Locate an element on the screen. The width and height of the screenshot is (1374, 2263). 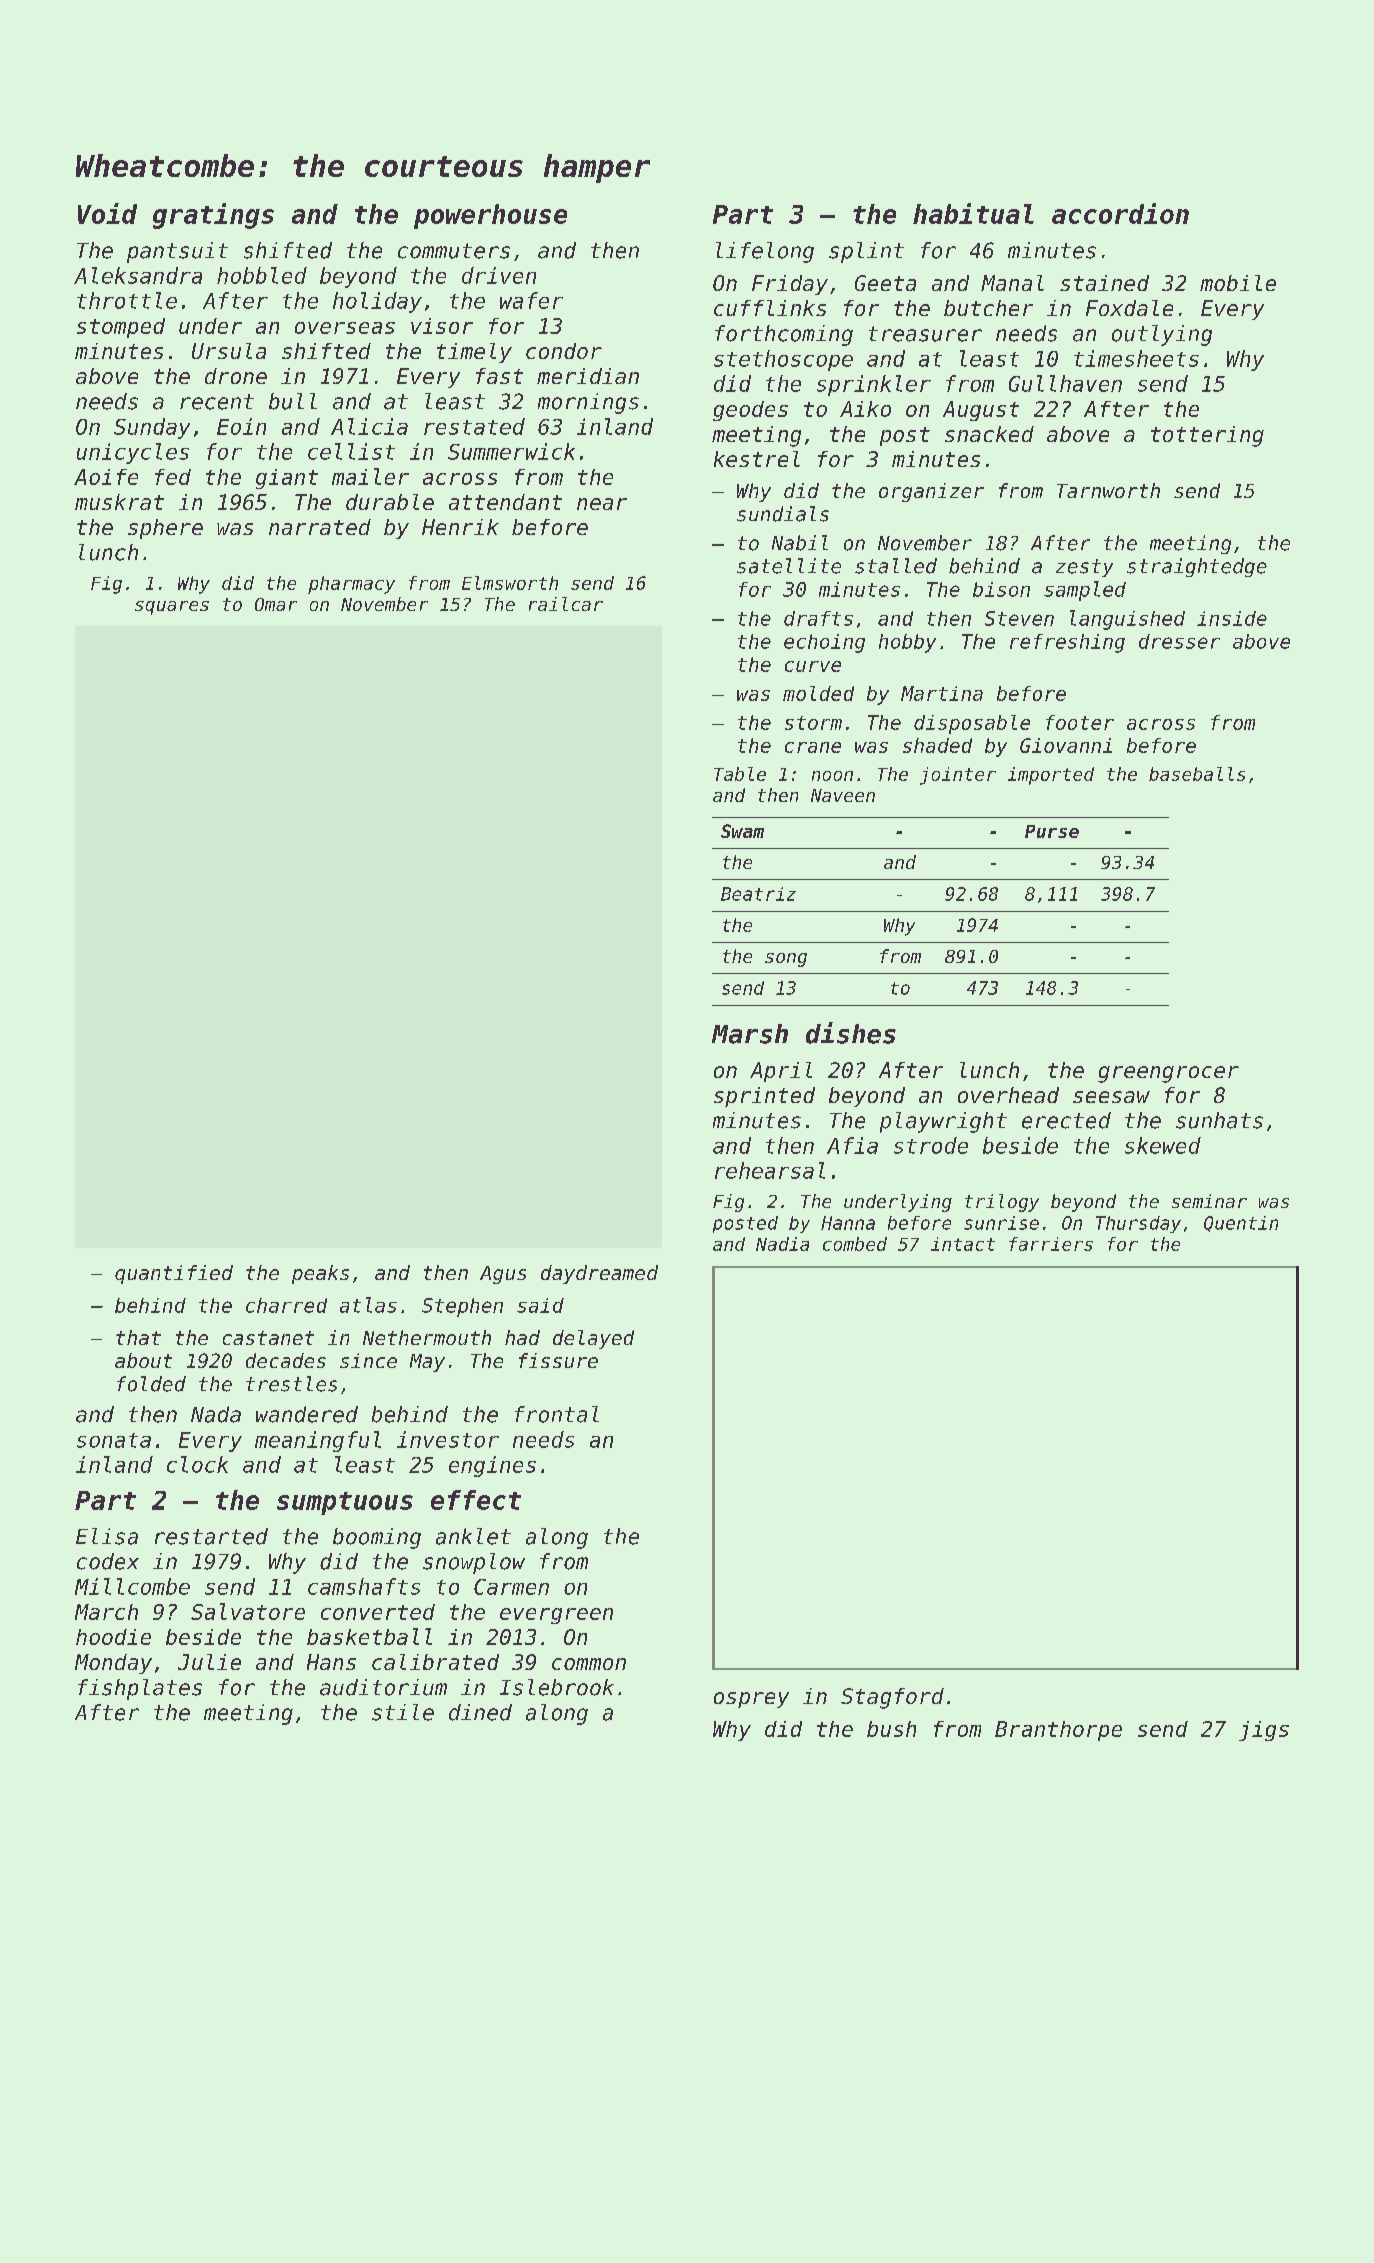
greengrocer is located at coordinates (1168, 1074).
